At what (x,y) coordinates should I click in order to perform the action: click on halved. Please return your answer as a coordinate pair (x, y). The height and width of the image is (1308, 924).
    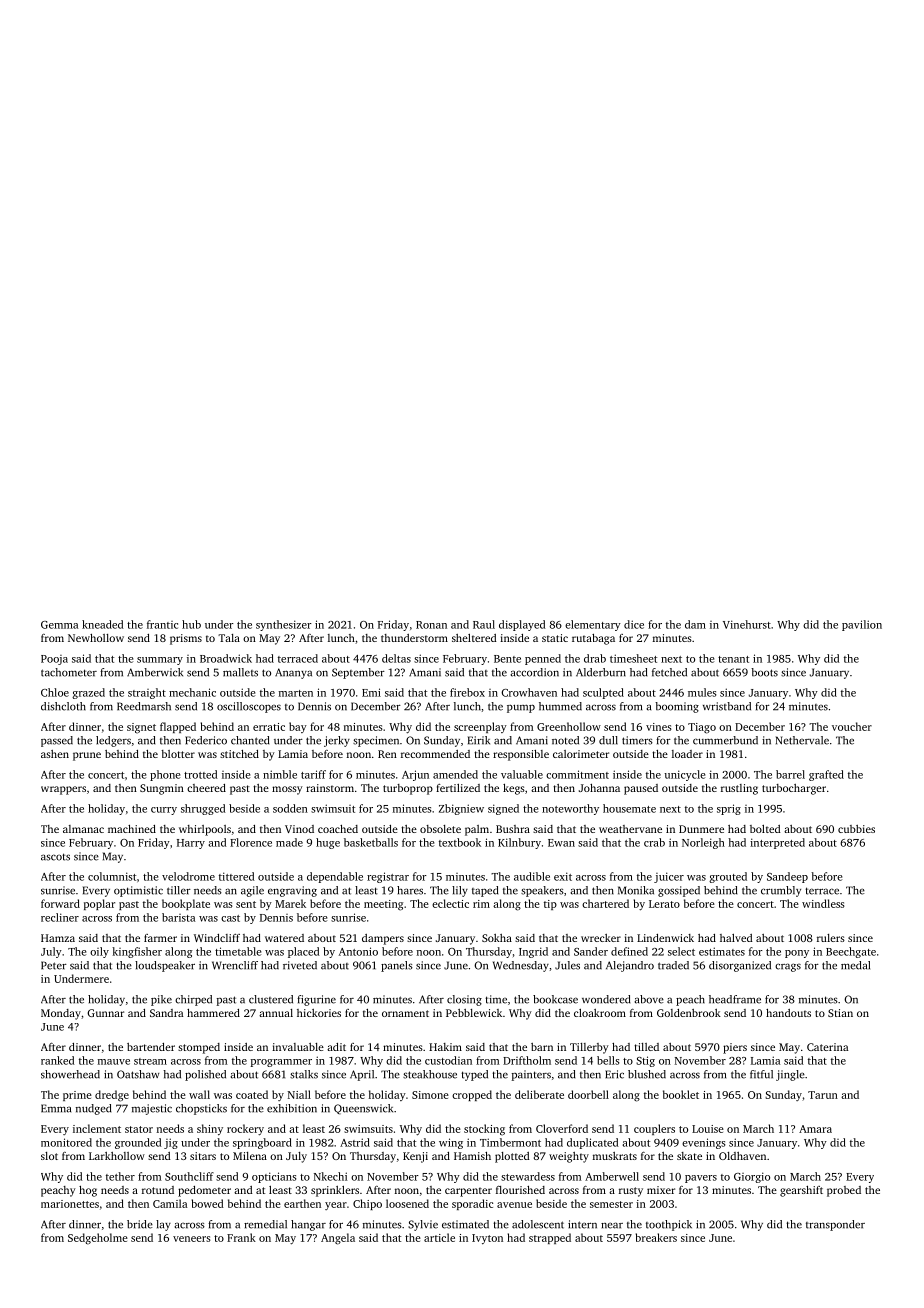
    Looking at the image, I should click on (736, 938).
